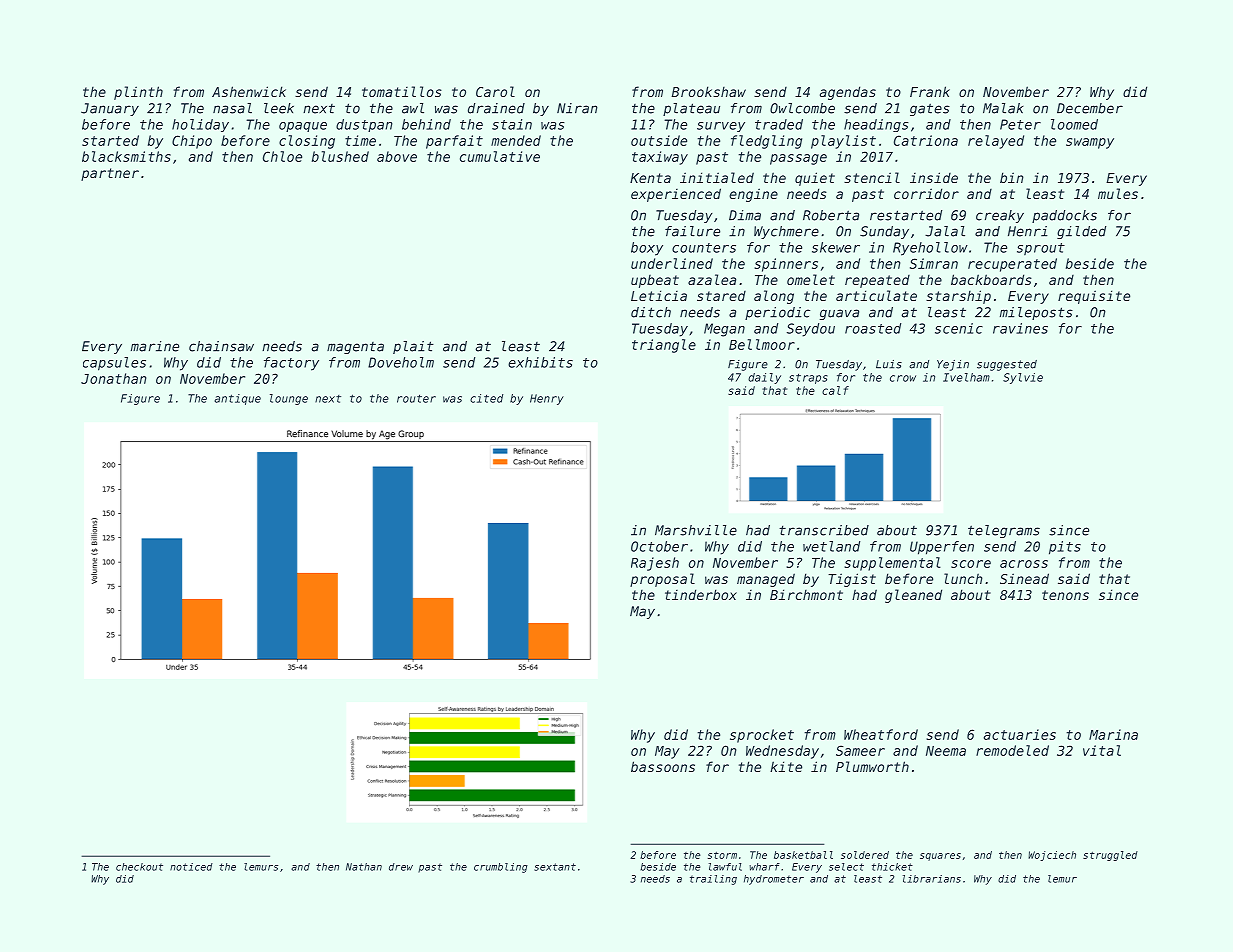 Image resolution: width=1233 pixels, height=952 pixels. I want to click on Frank, so click(930, 91).
